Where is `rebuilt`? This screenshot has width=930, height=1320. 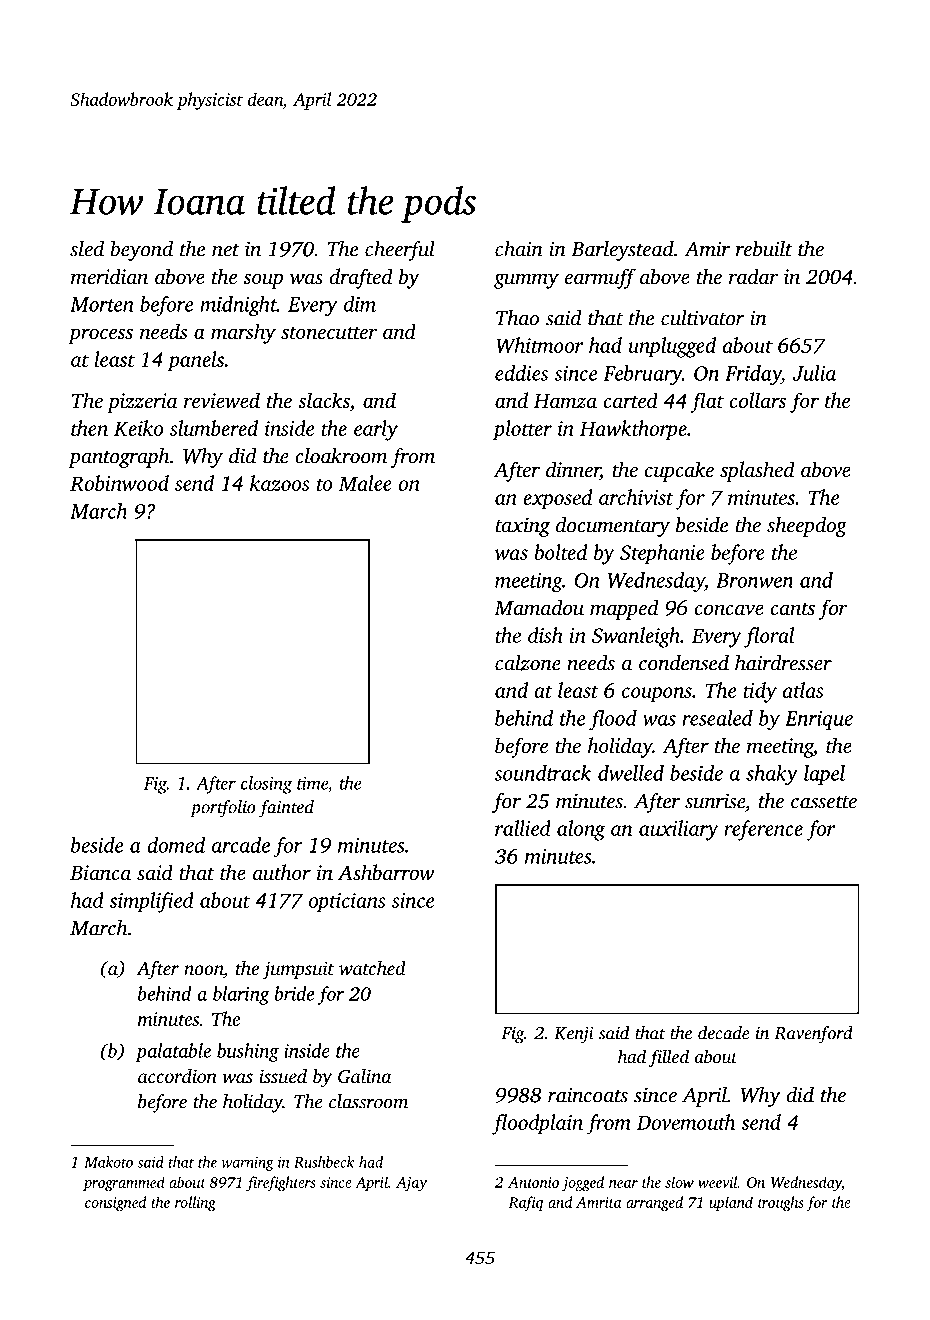
rebuilt is located at coordinates (764, 249).
